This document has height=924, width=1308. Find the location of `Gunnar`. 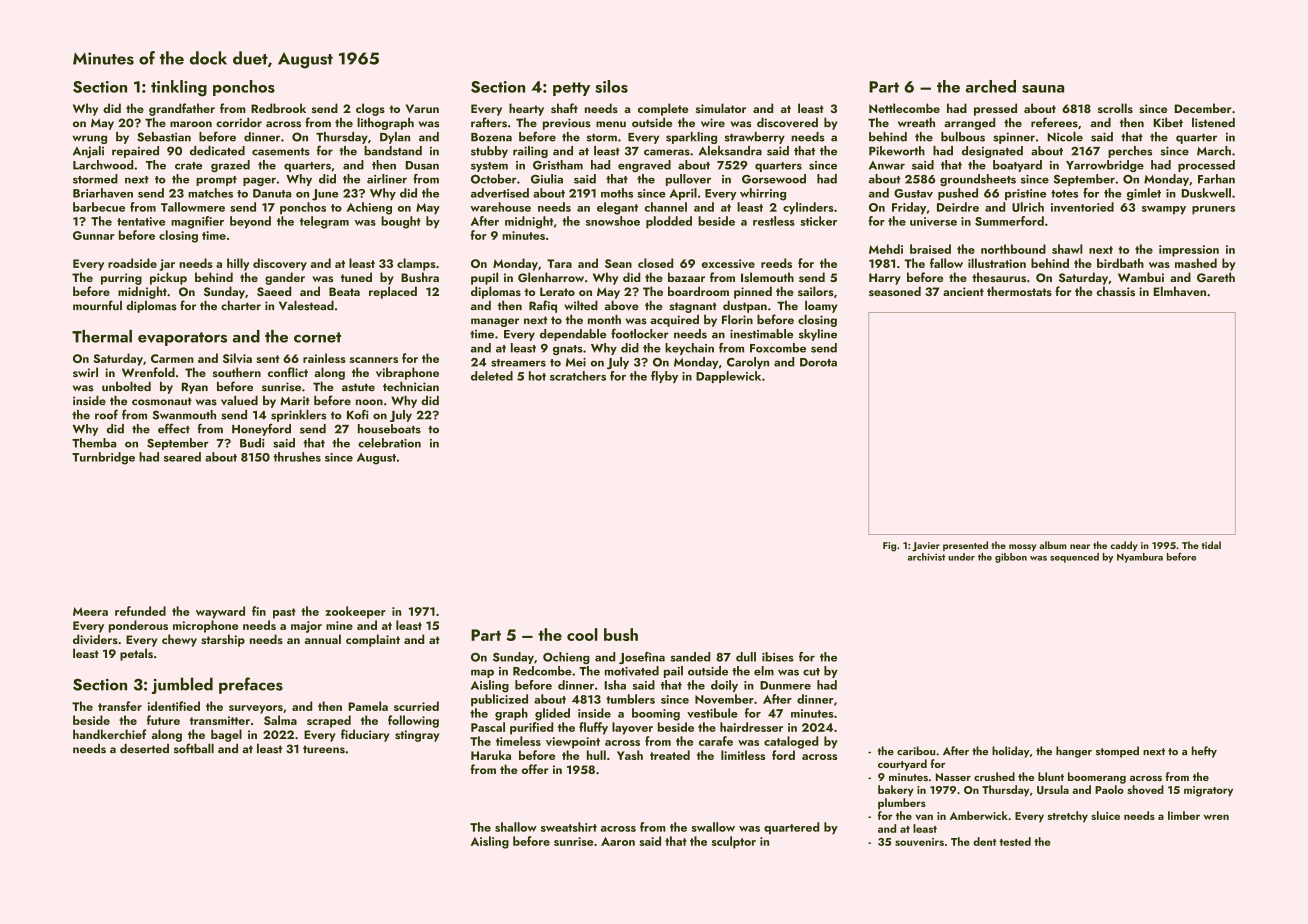

Gunnar is located at coordinates (94, 235).
